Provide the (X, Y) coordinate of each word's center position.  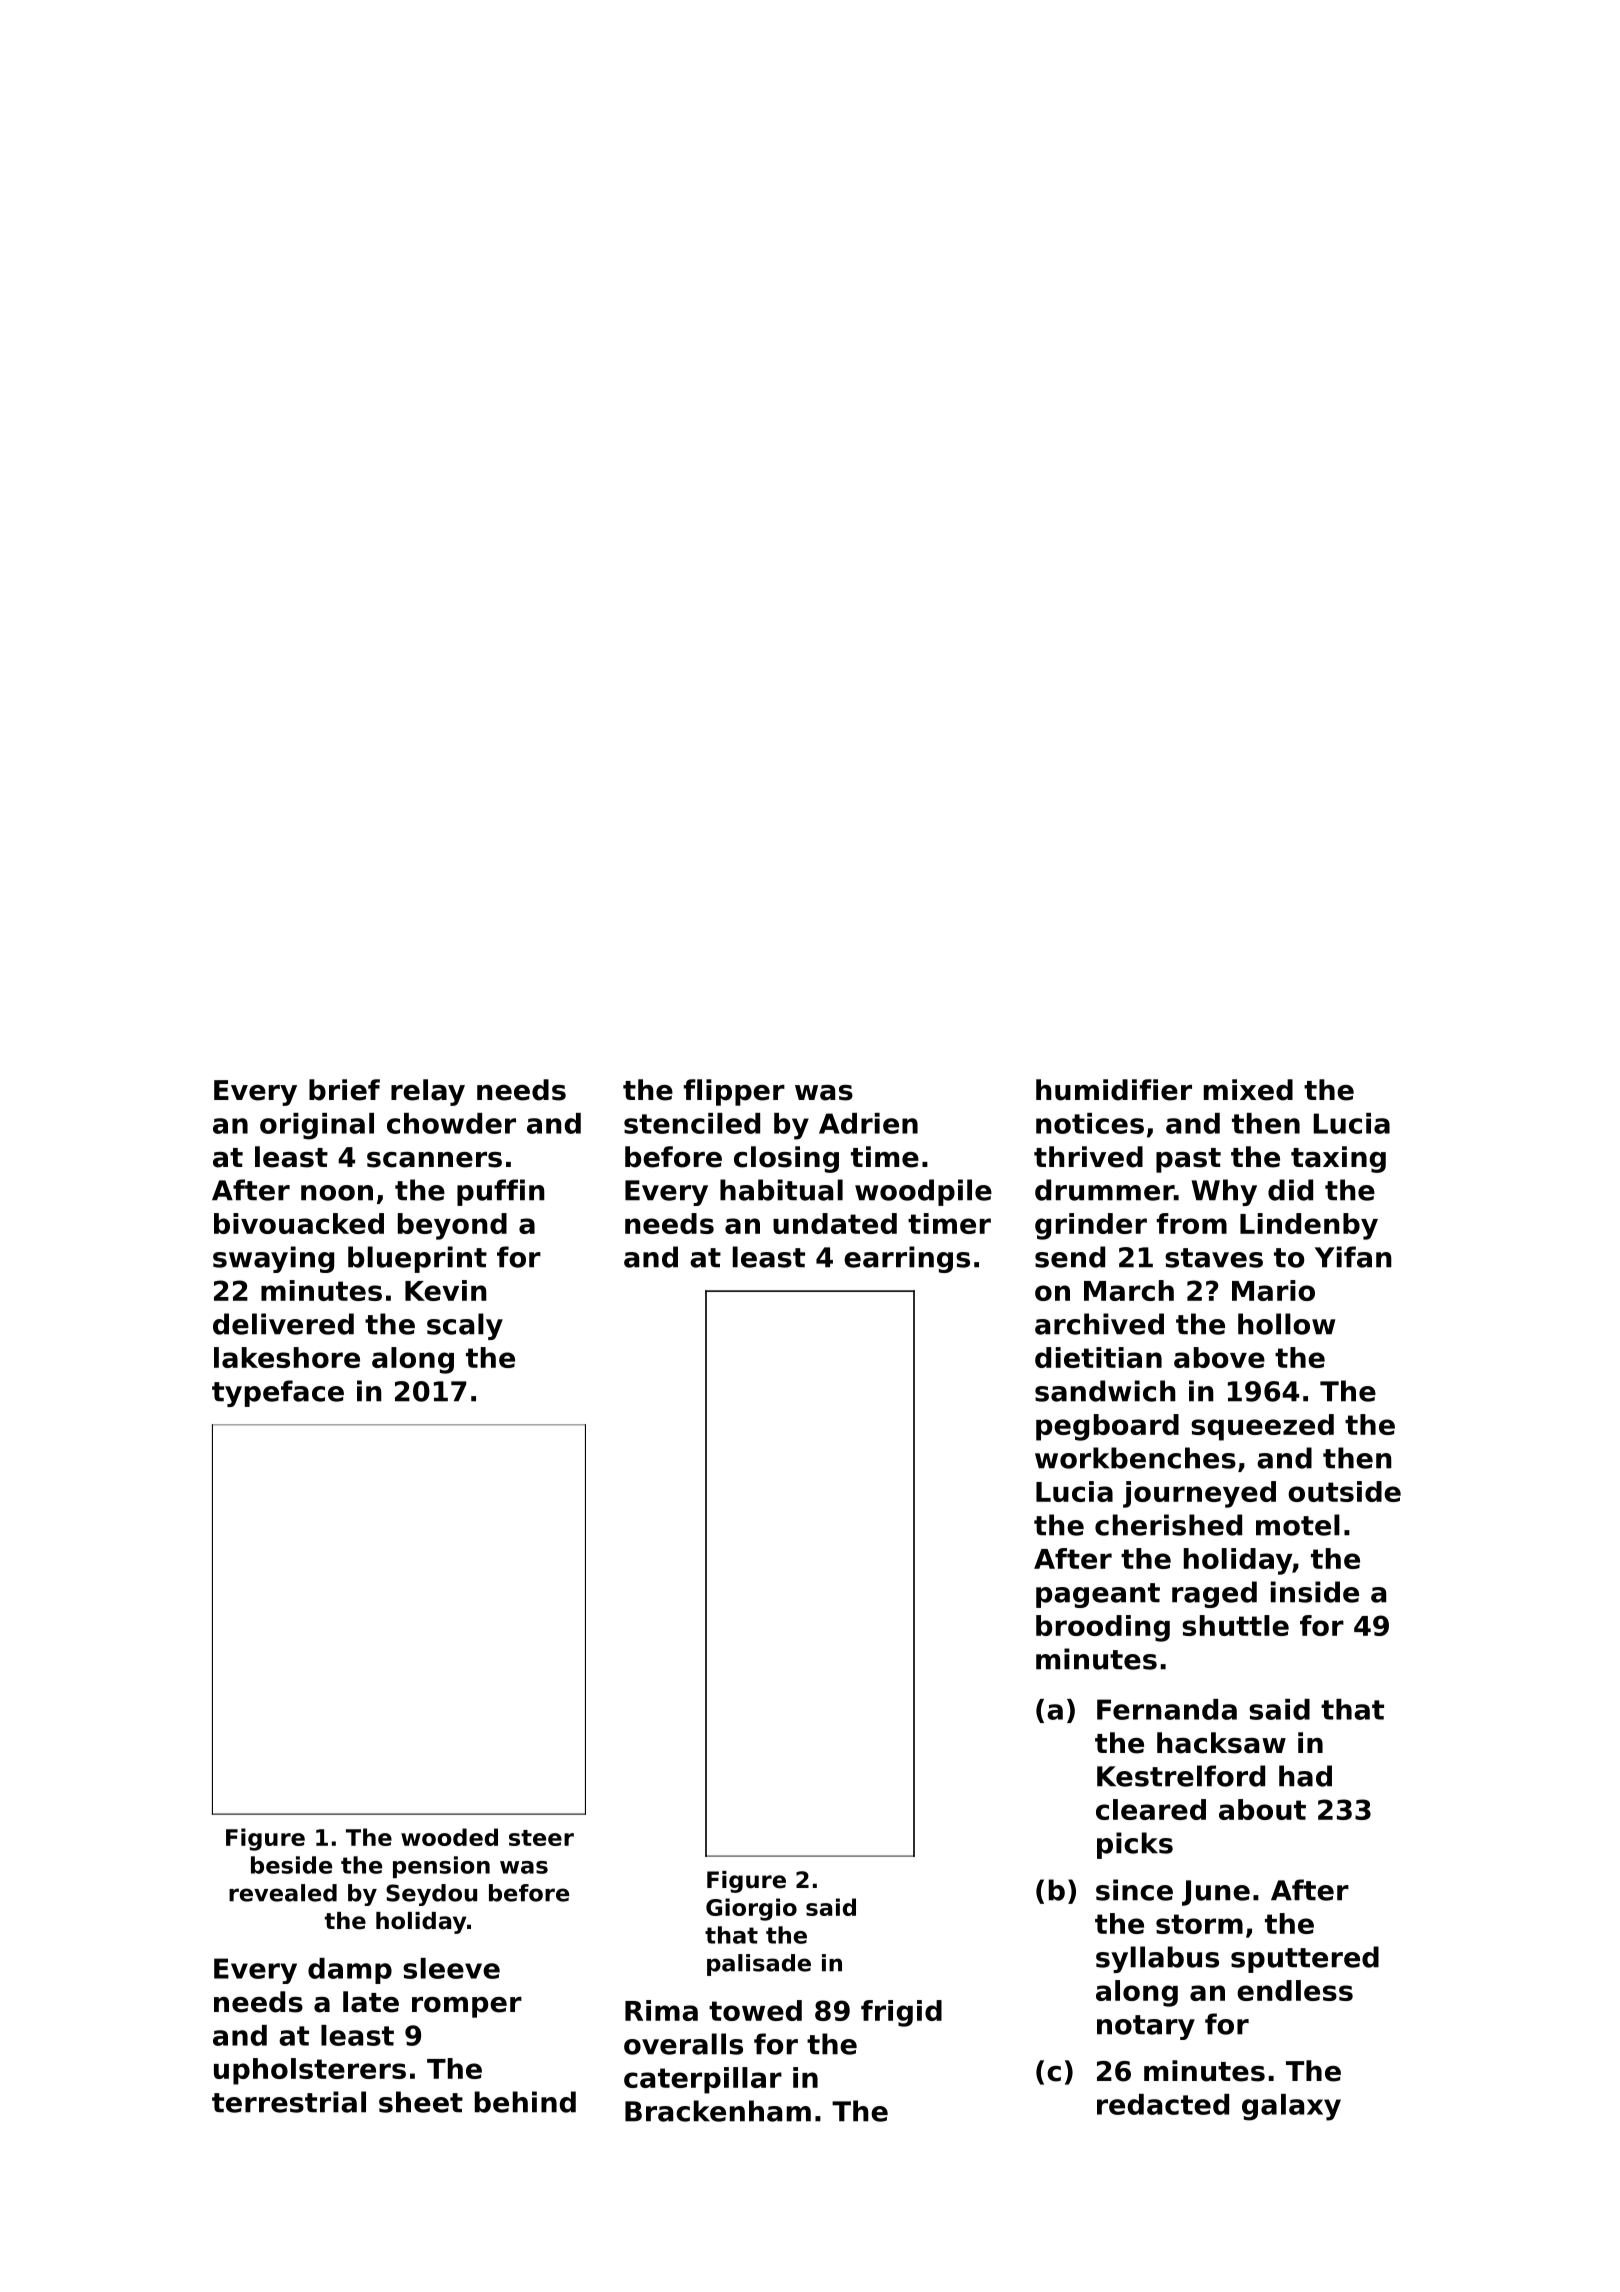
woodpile (923, 1192)
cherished (1168, 1525)
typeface (278, 1393)
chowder (451, 1123)
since (1134, 1890)
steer (541, 1838)
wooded (449, 1837)
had (1305, 1776)
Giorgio (751, 1909)
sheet (421, 2102)
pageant (1098, 1595)
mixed (1248, 1090)
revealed (283, 1893)
